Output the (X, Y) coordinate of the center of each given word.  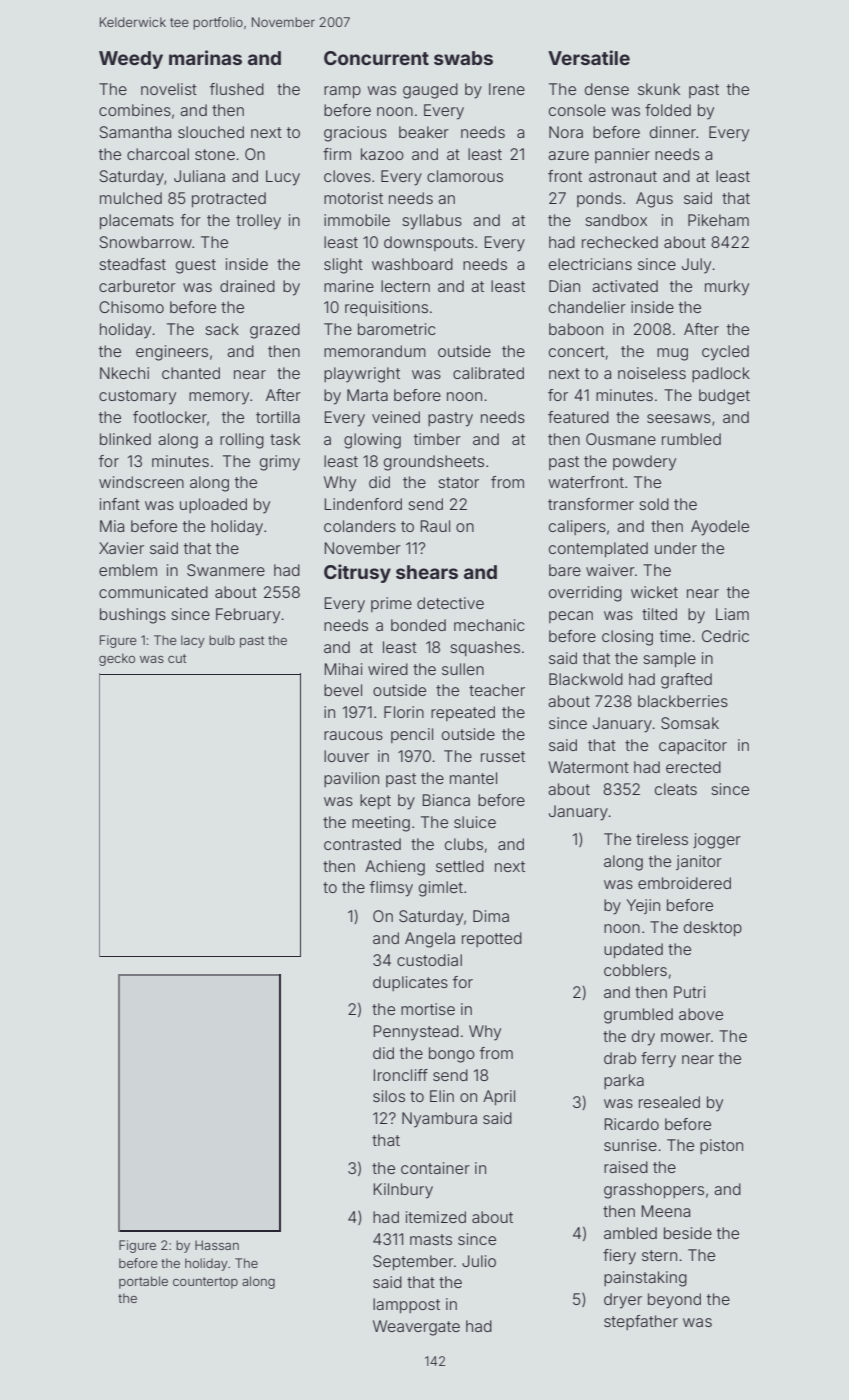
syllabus (432, 222)
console (577, 110)
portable (143, 1282)
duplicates (410, 983)
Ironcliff (401, 1075)
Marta (367, 395)
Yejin (643, 906)
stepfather (641, 1322)
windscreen (141, 482)
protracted (229, 199)
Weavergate (416, 1328)
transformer (591, 504)
